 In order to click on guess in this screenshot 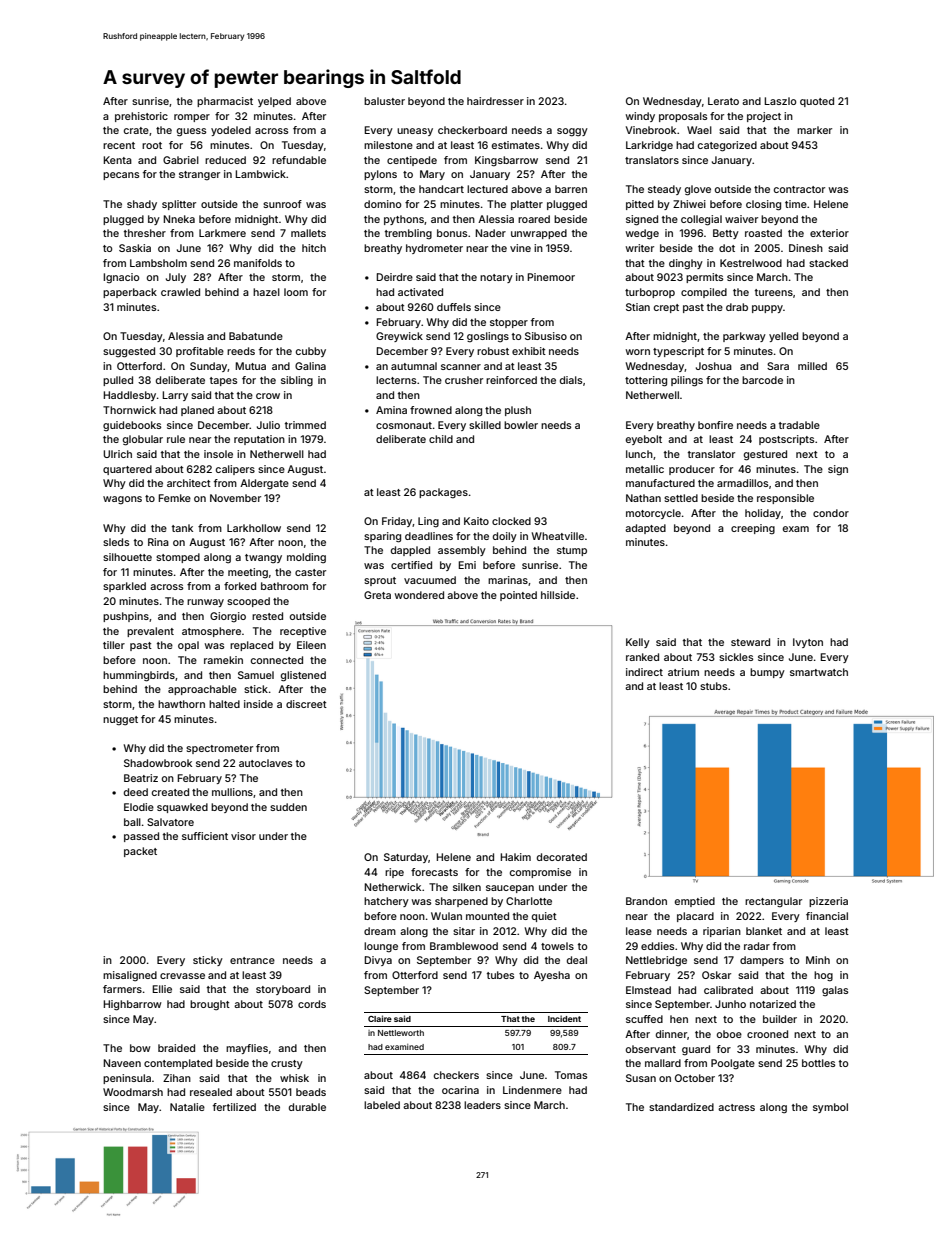, I will do `click(191, 132)`.
